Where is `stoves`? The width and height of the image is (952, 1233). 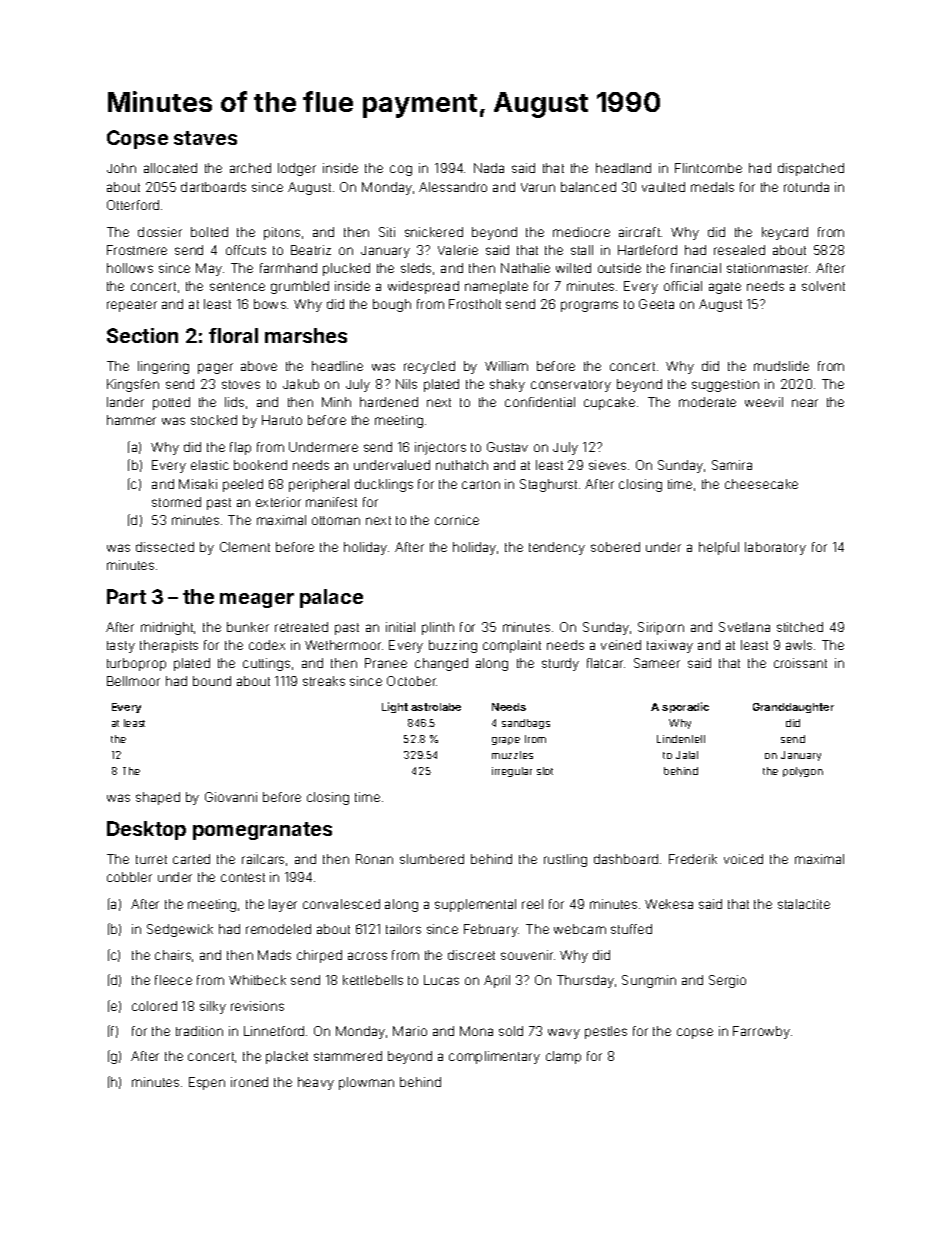 stoves is located at coordinates (241, 384).
